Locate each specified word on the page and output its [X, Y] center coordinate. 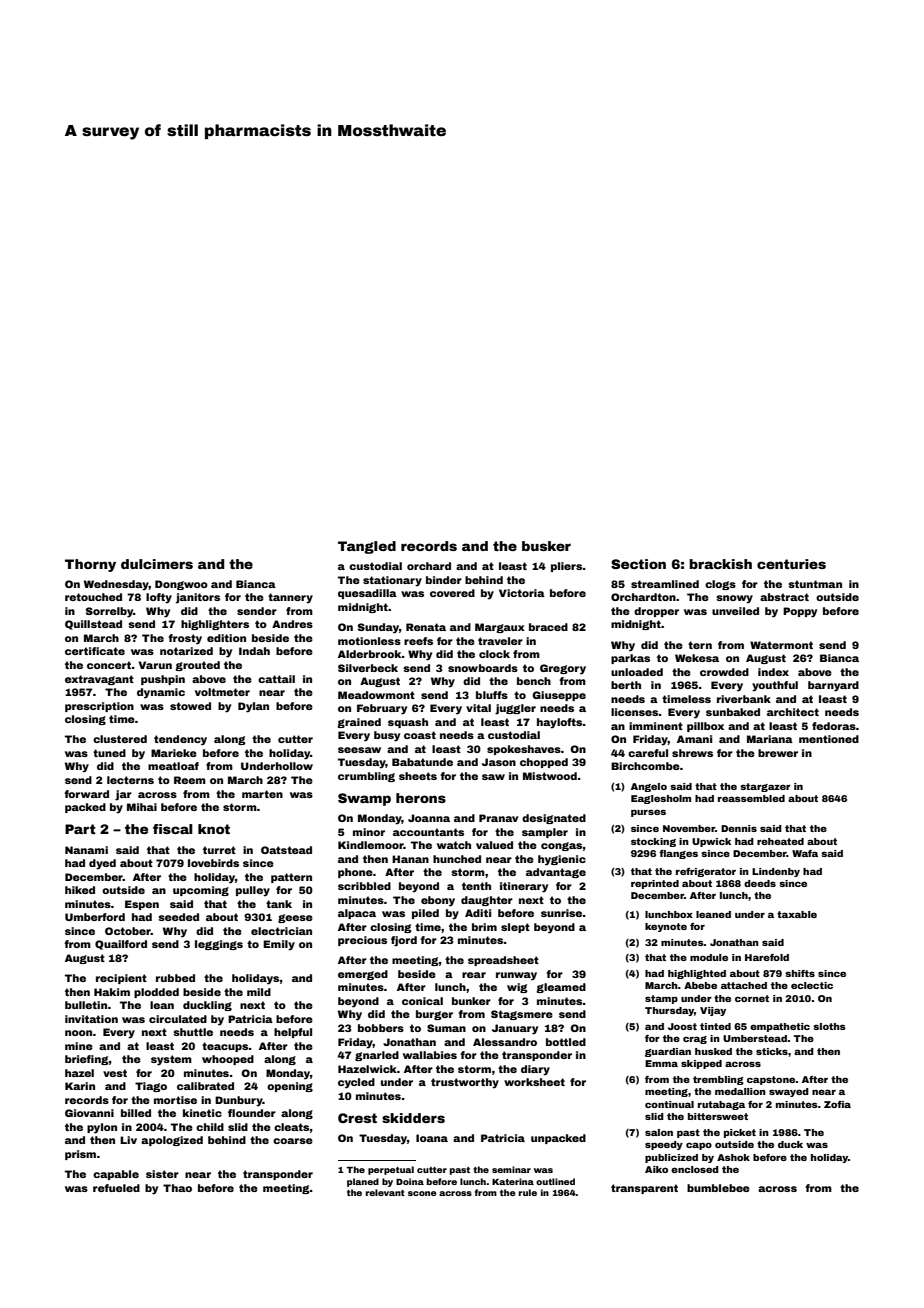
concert [109, 665]
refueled [116, 1188]
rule [528, 1192]
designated [554, 819]
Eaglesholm [661, 799]
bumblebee [718, 1188]
